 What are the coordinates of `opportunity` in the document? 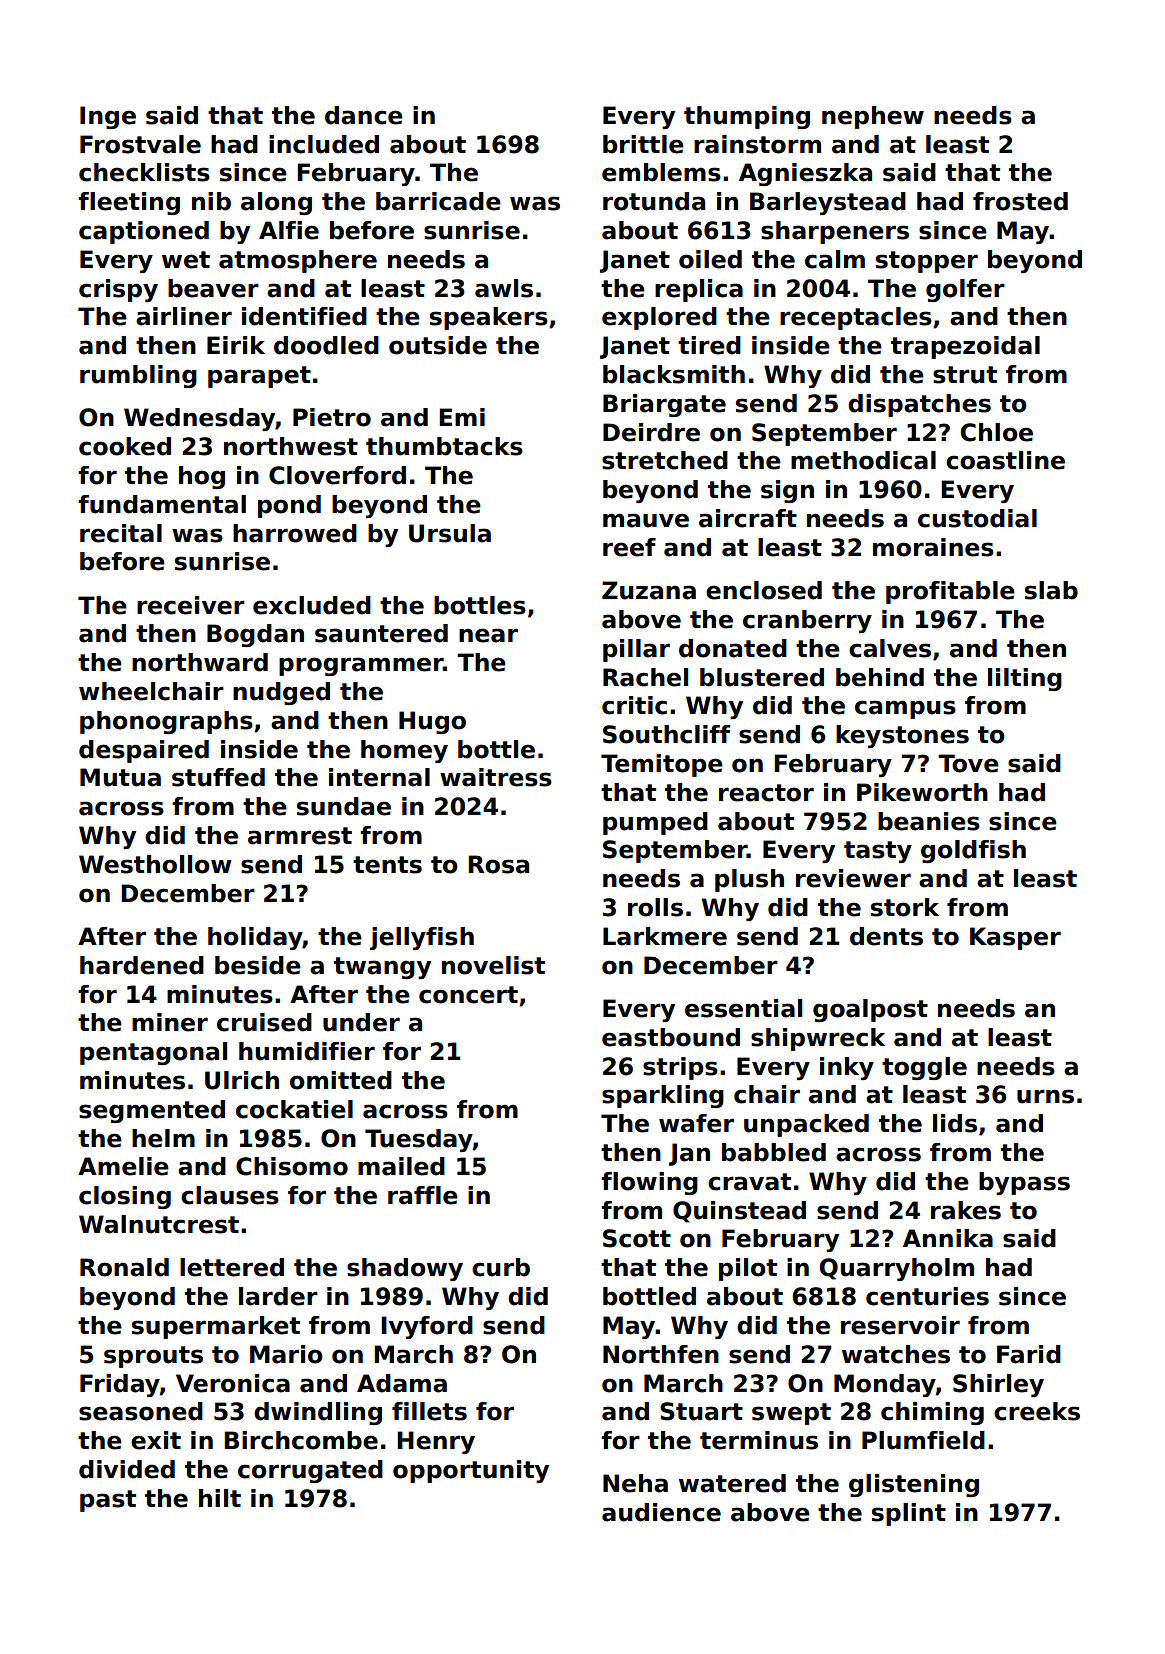 It's located at (471, 1471).
